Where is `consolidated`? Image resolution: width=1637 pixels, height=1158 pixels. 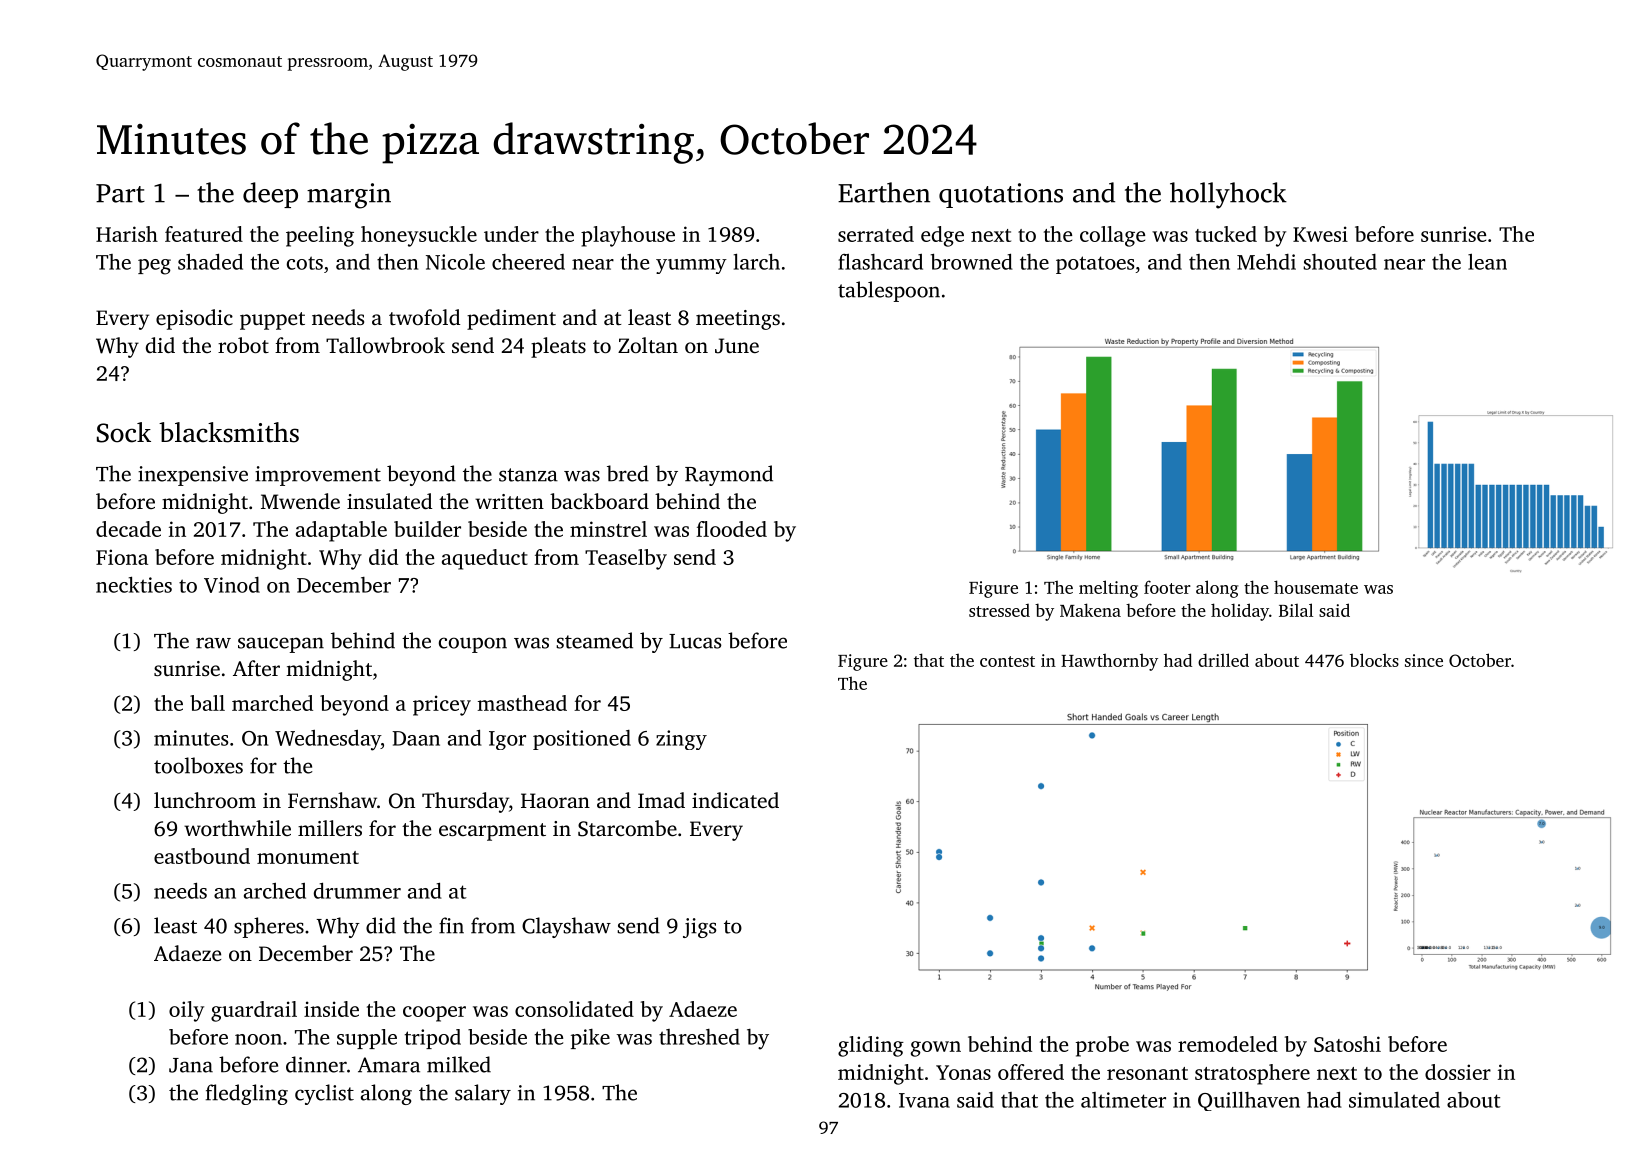 consolidated is located at coordinates (574, 1009).
